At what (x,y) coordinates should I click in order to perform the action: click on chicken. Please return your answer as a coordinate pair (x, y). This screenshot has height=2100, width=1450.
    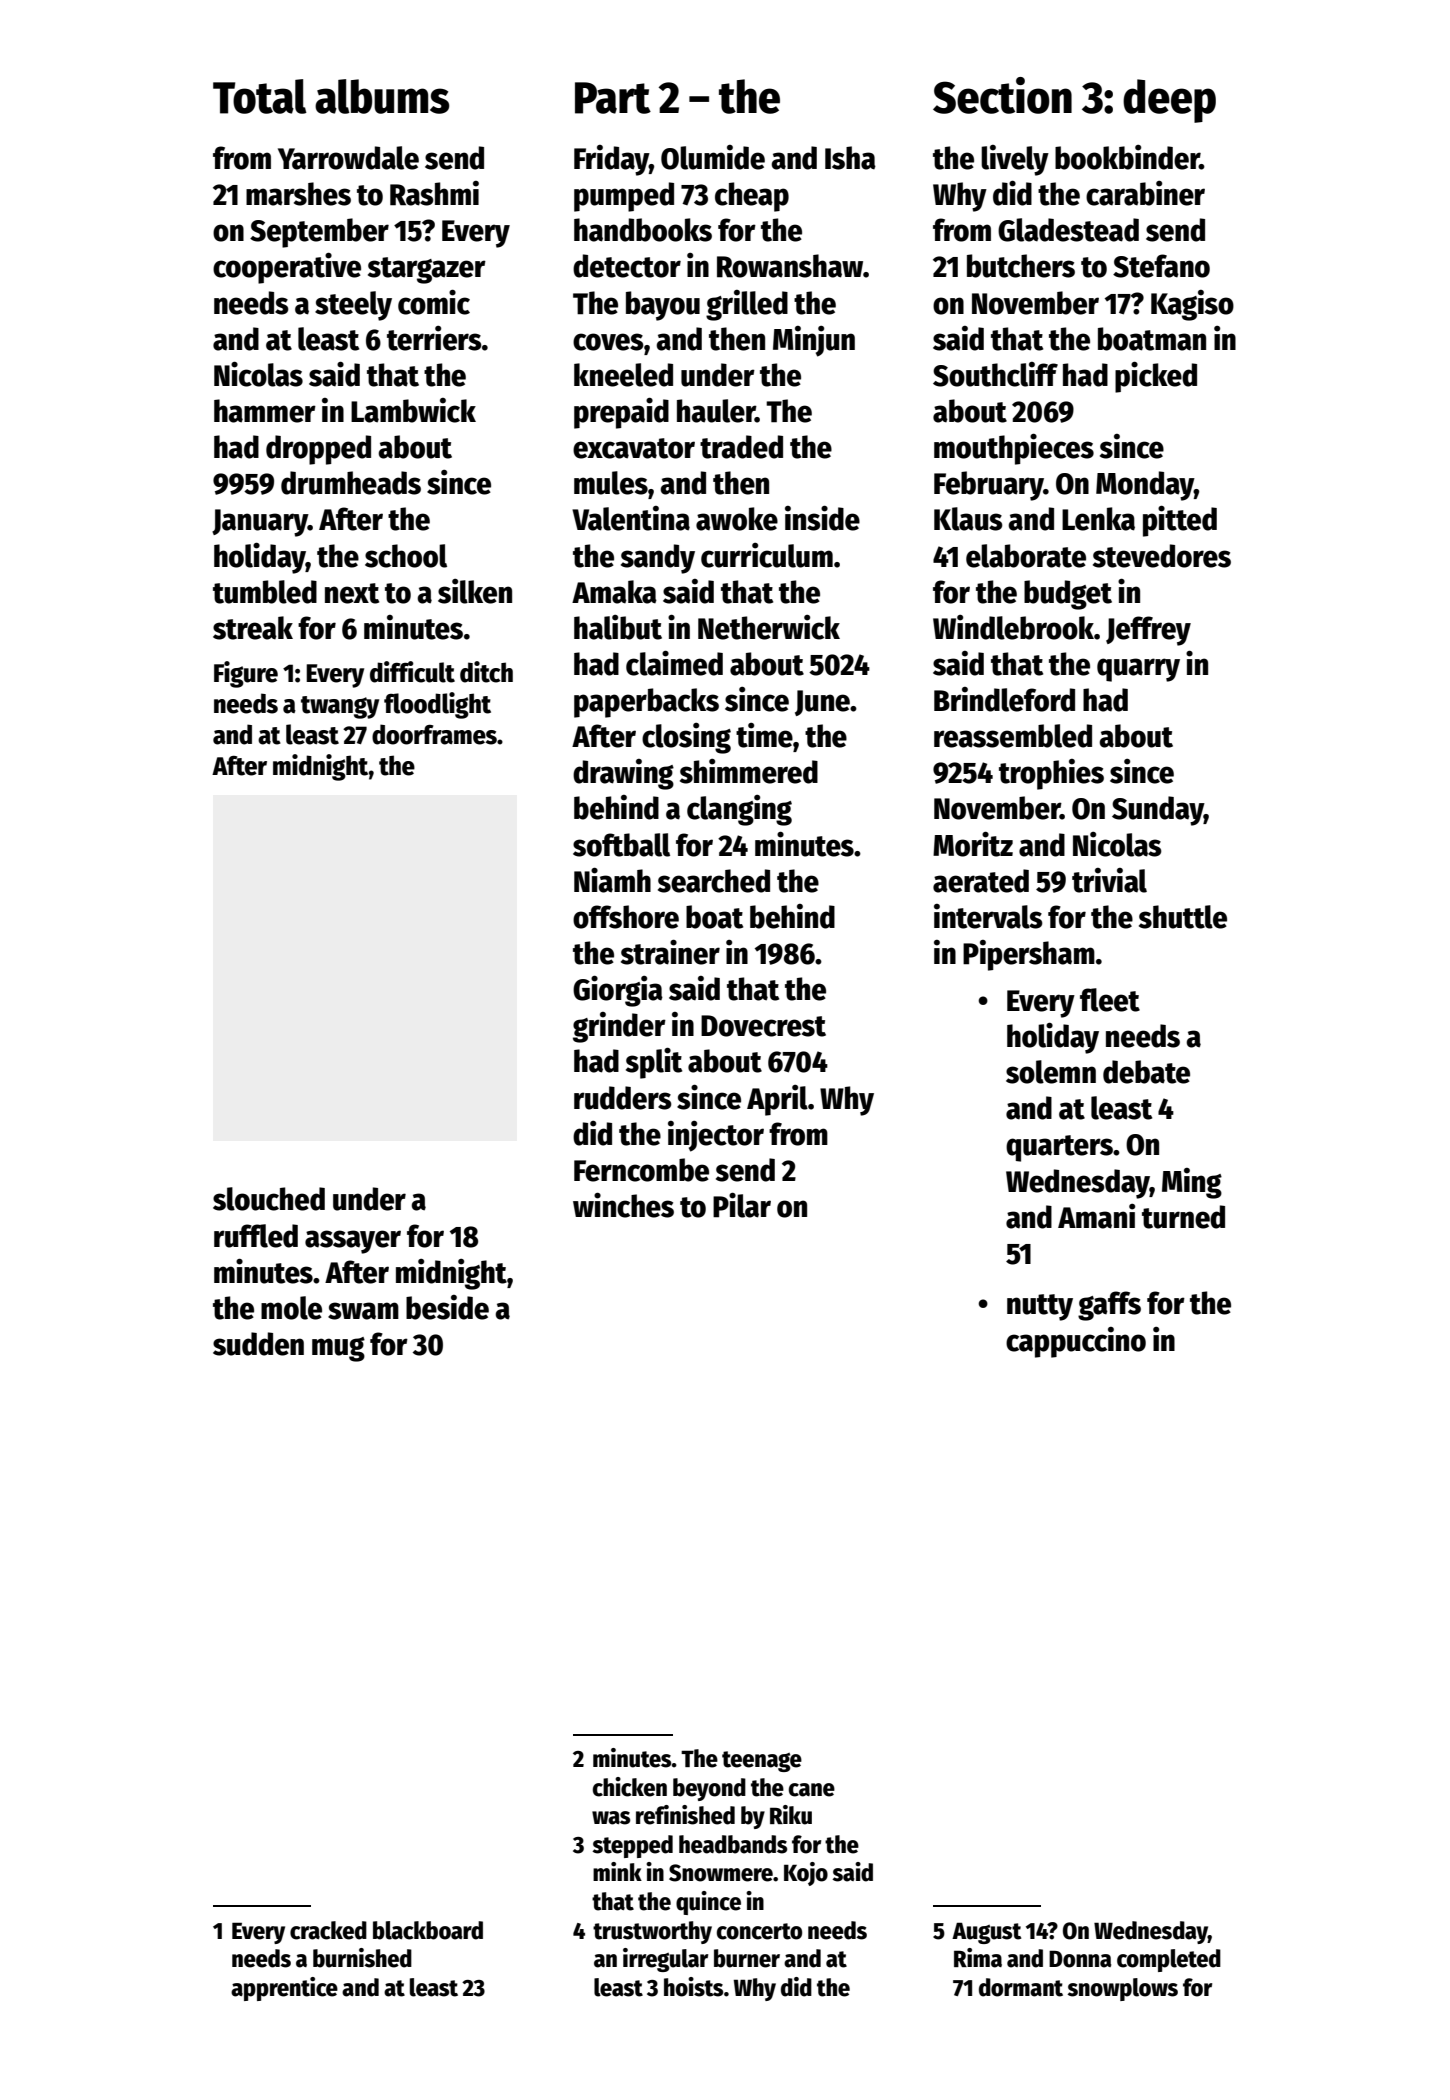
    Looking at the image, I should click on (630, 1787).
